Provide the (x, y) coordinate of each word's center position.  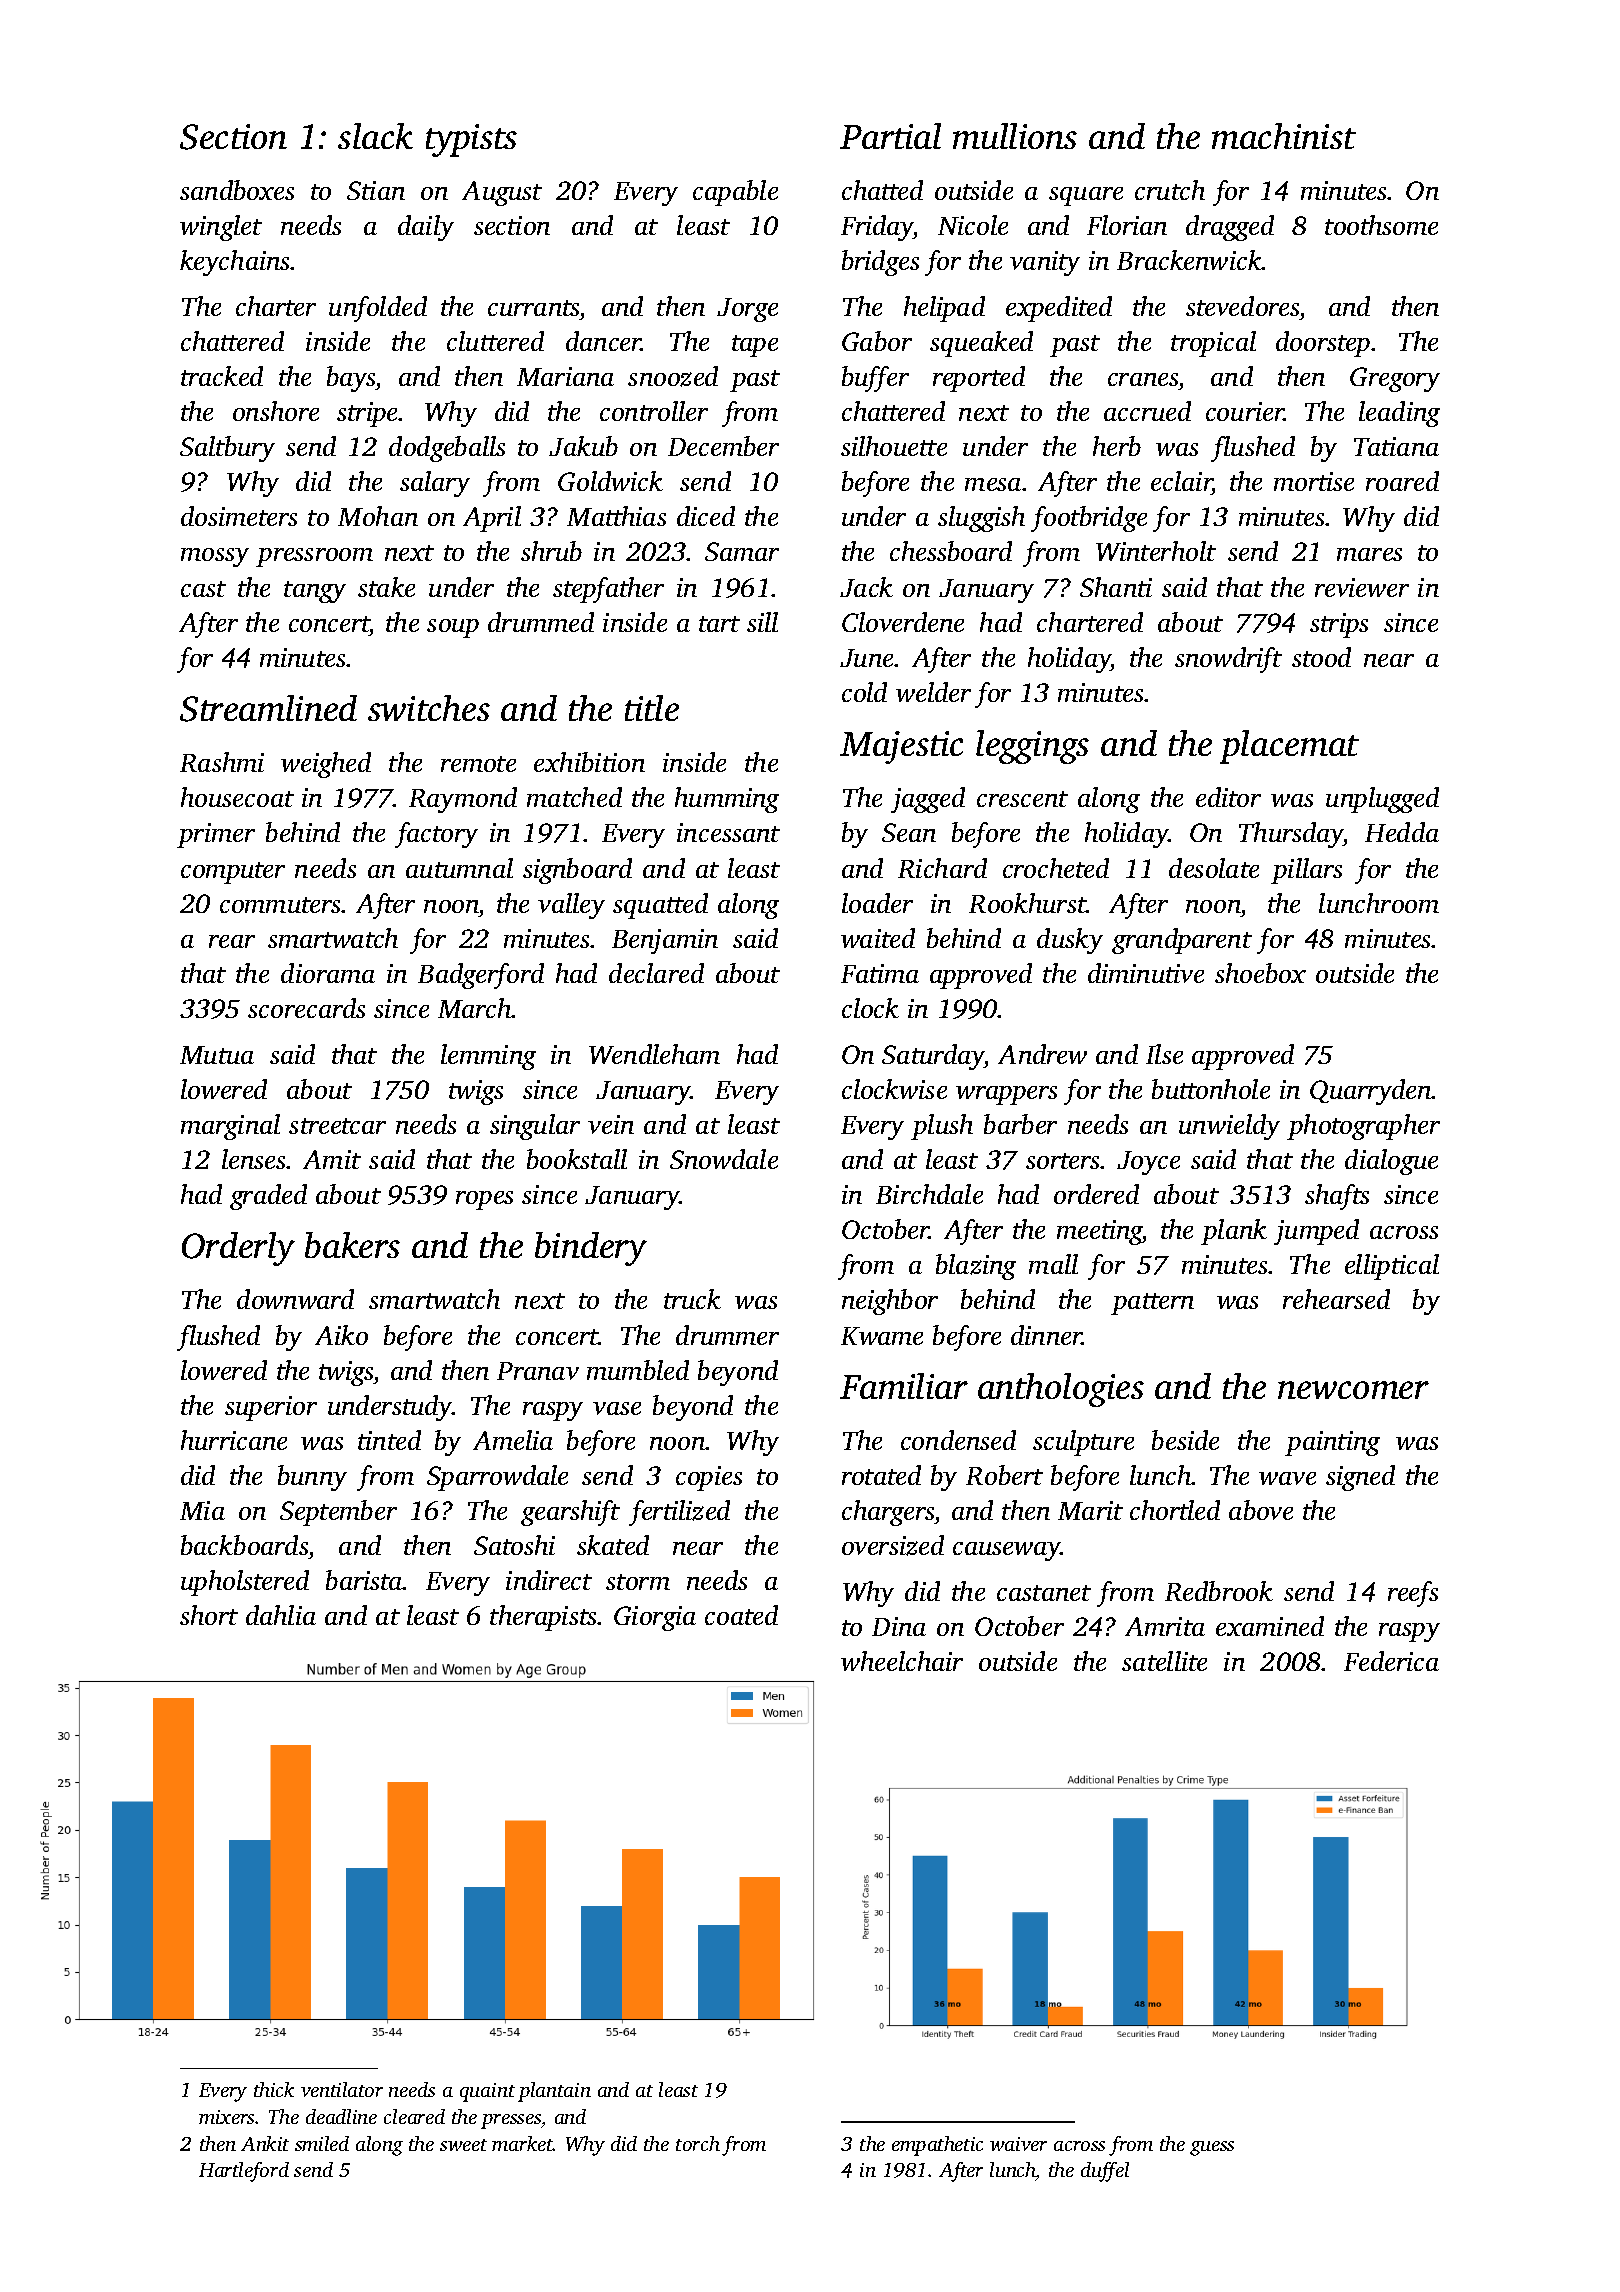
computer (233, 873)
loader (877, 903)
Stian (376, 190)
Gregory (1395, 379)
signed (1360, 1478)
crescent (1022, 799)
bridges (880, 263)
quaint (487, 2092)
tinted (389, 1440)
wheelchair (902, 1661)
